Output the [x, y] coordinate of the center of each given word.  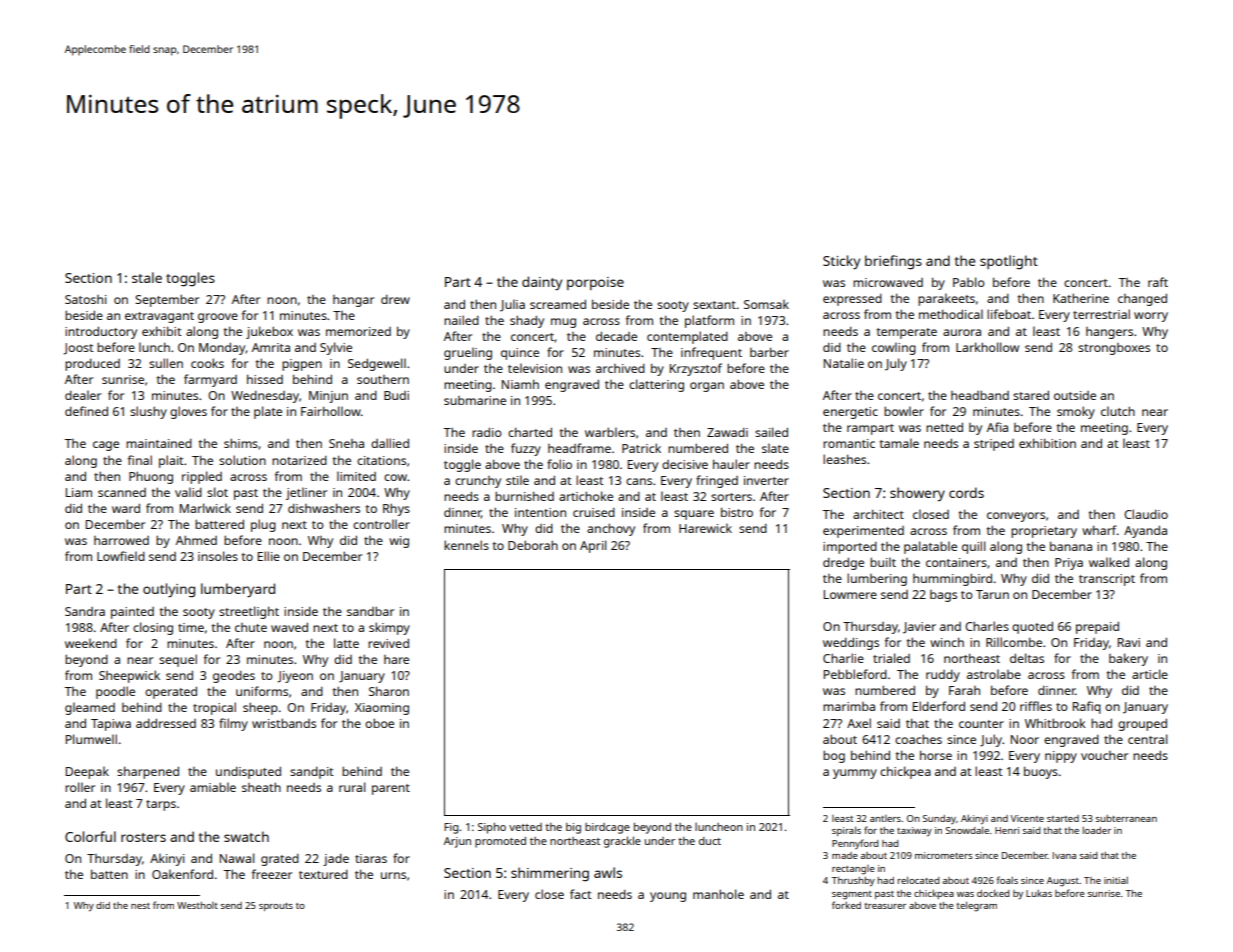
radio [487, 432]
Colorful [90, 836]
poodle [115, 692]
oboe [379, 723]
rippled [202, 477]
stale [147, 277]
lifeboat [1009, 314]
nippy [1061, 757]
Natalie [844, 363]
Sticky [841, 262]
